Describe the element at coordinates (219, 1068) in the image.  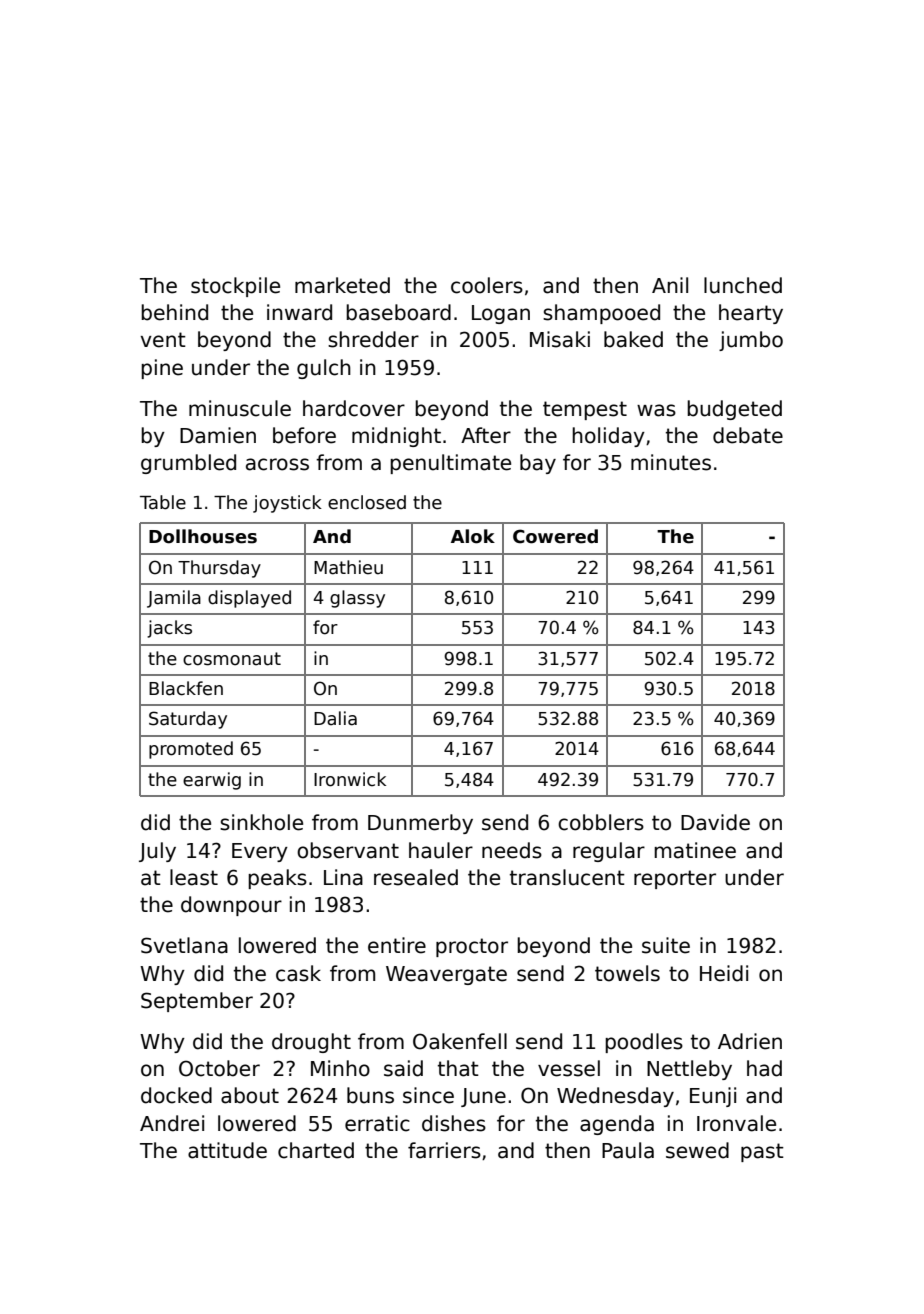
I see `October` at that location.
